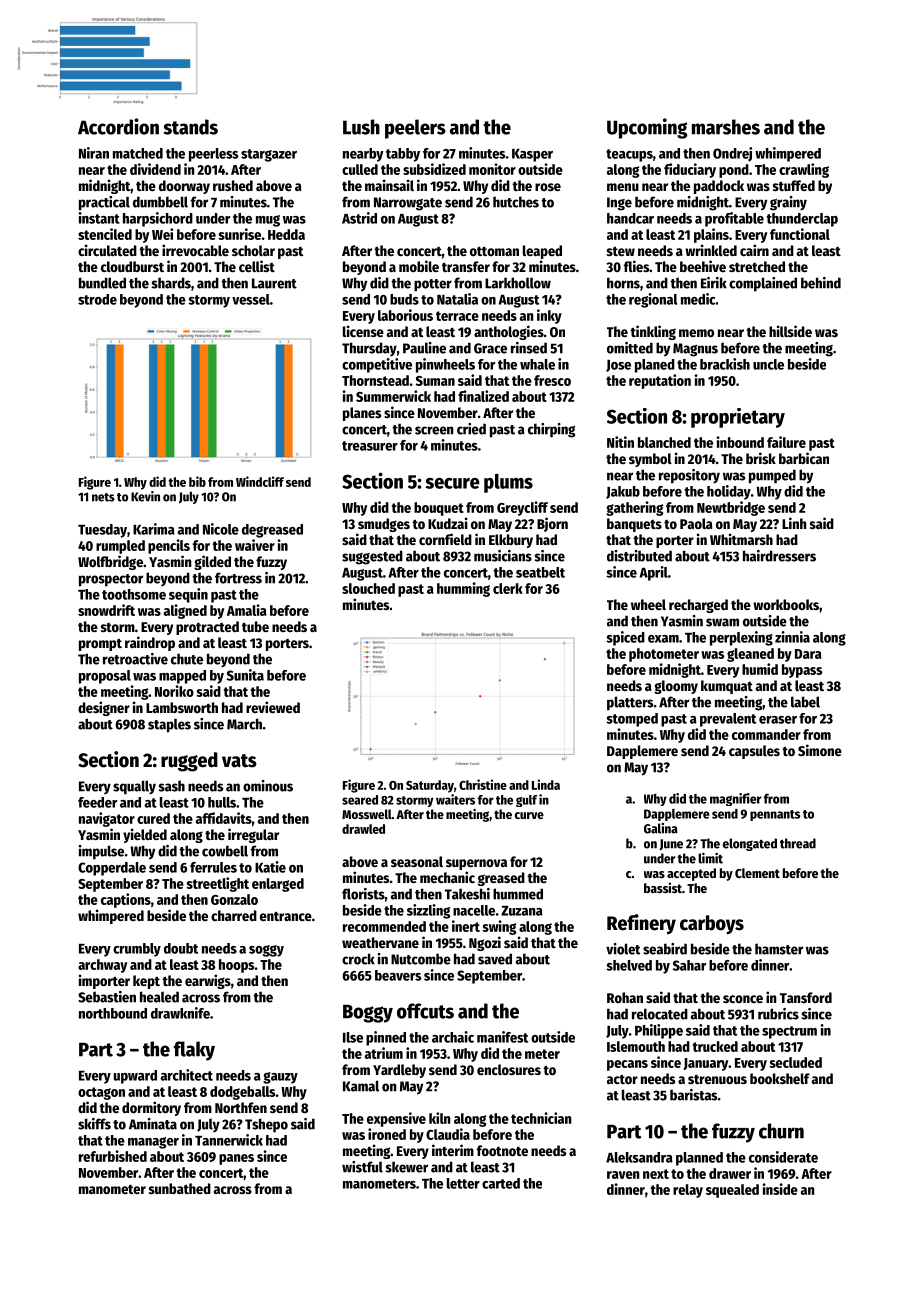 The width and height of the page is (924, 1308). I want to click on whale, so click(537, 364).
